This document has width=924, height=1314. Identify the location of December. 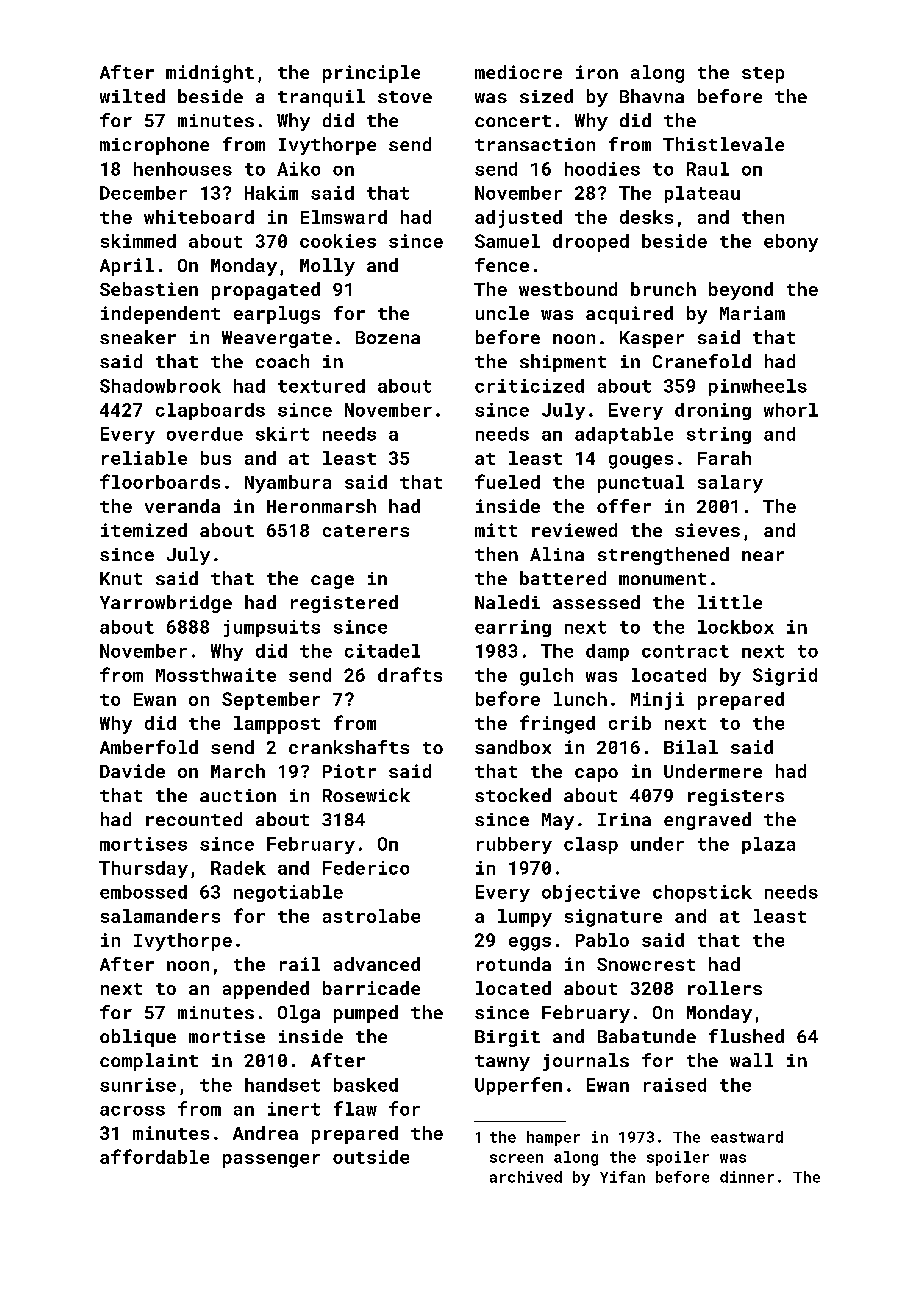
(143, 193).
